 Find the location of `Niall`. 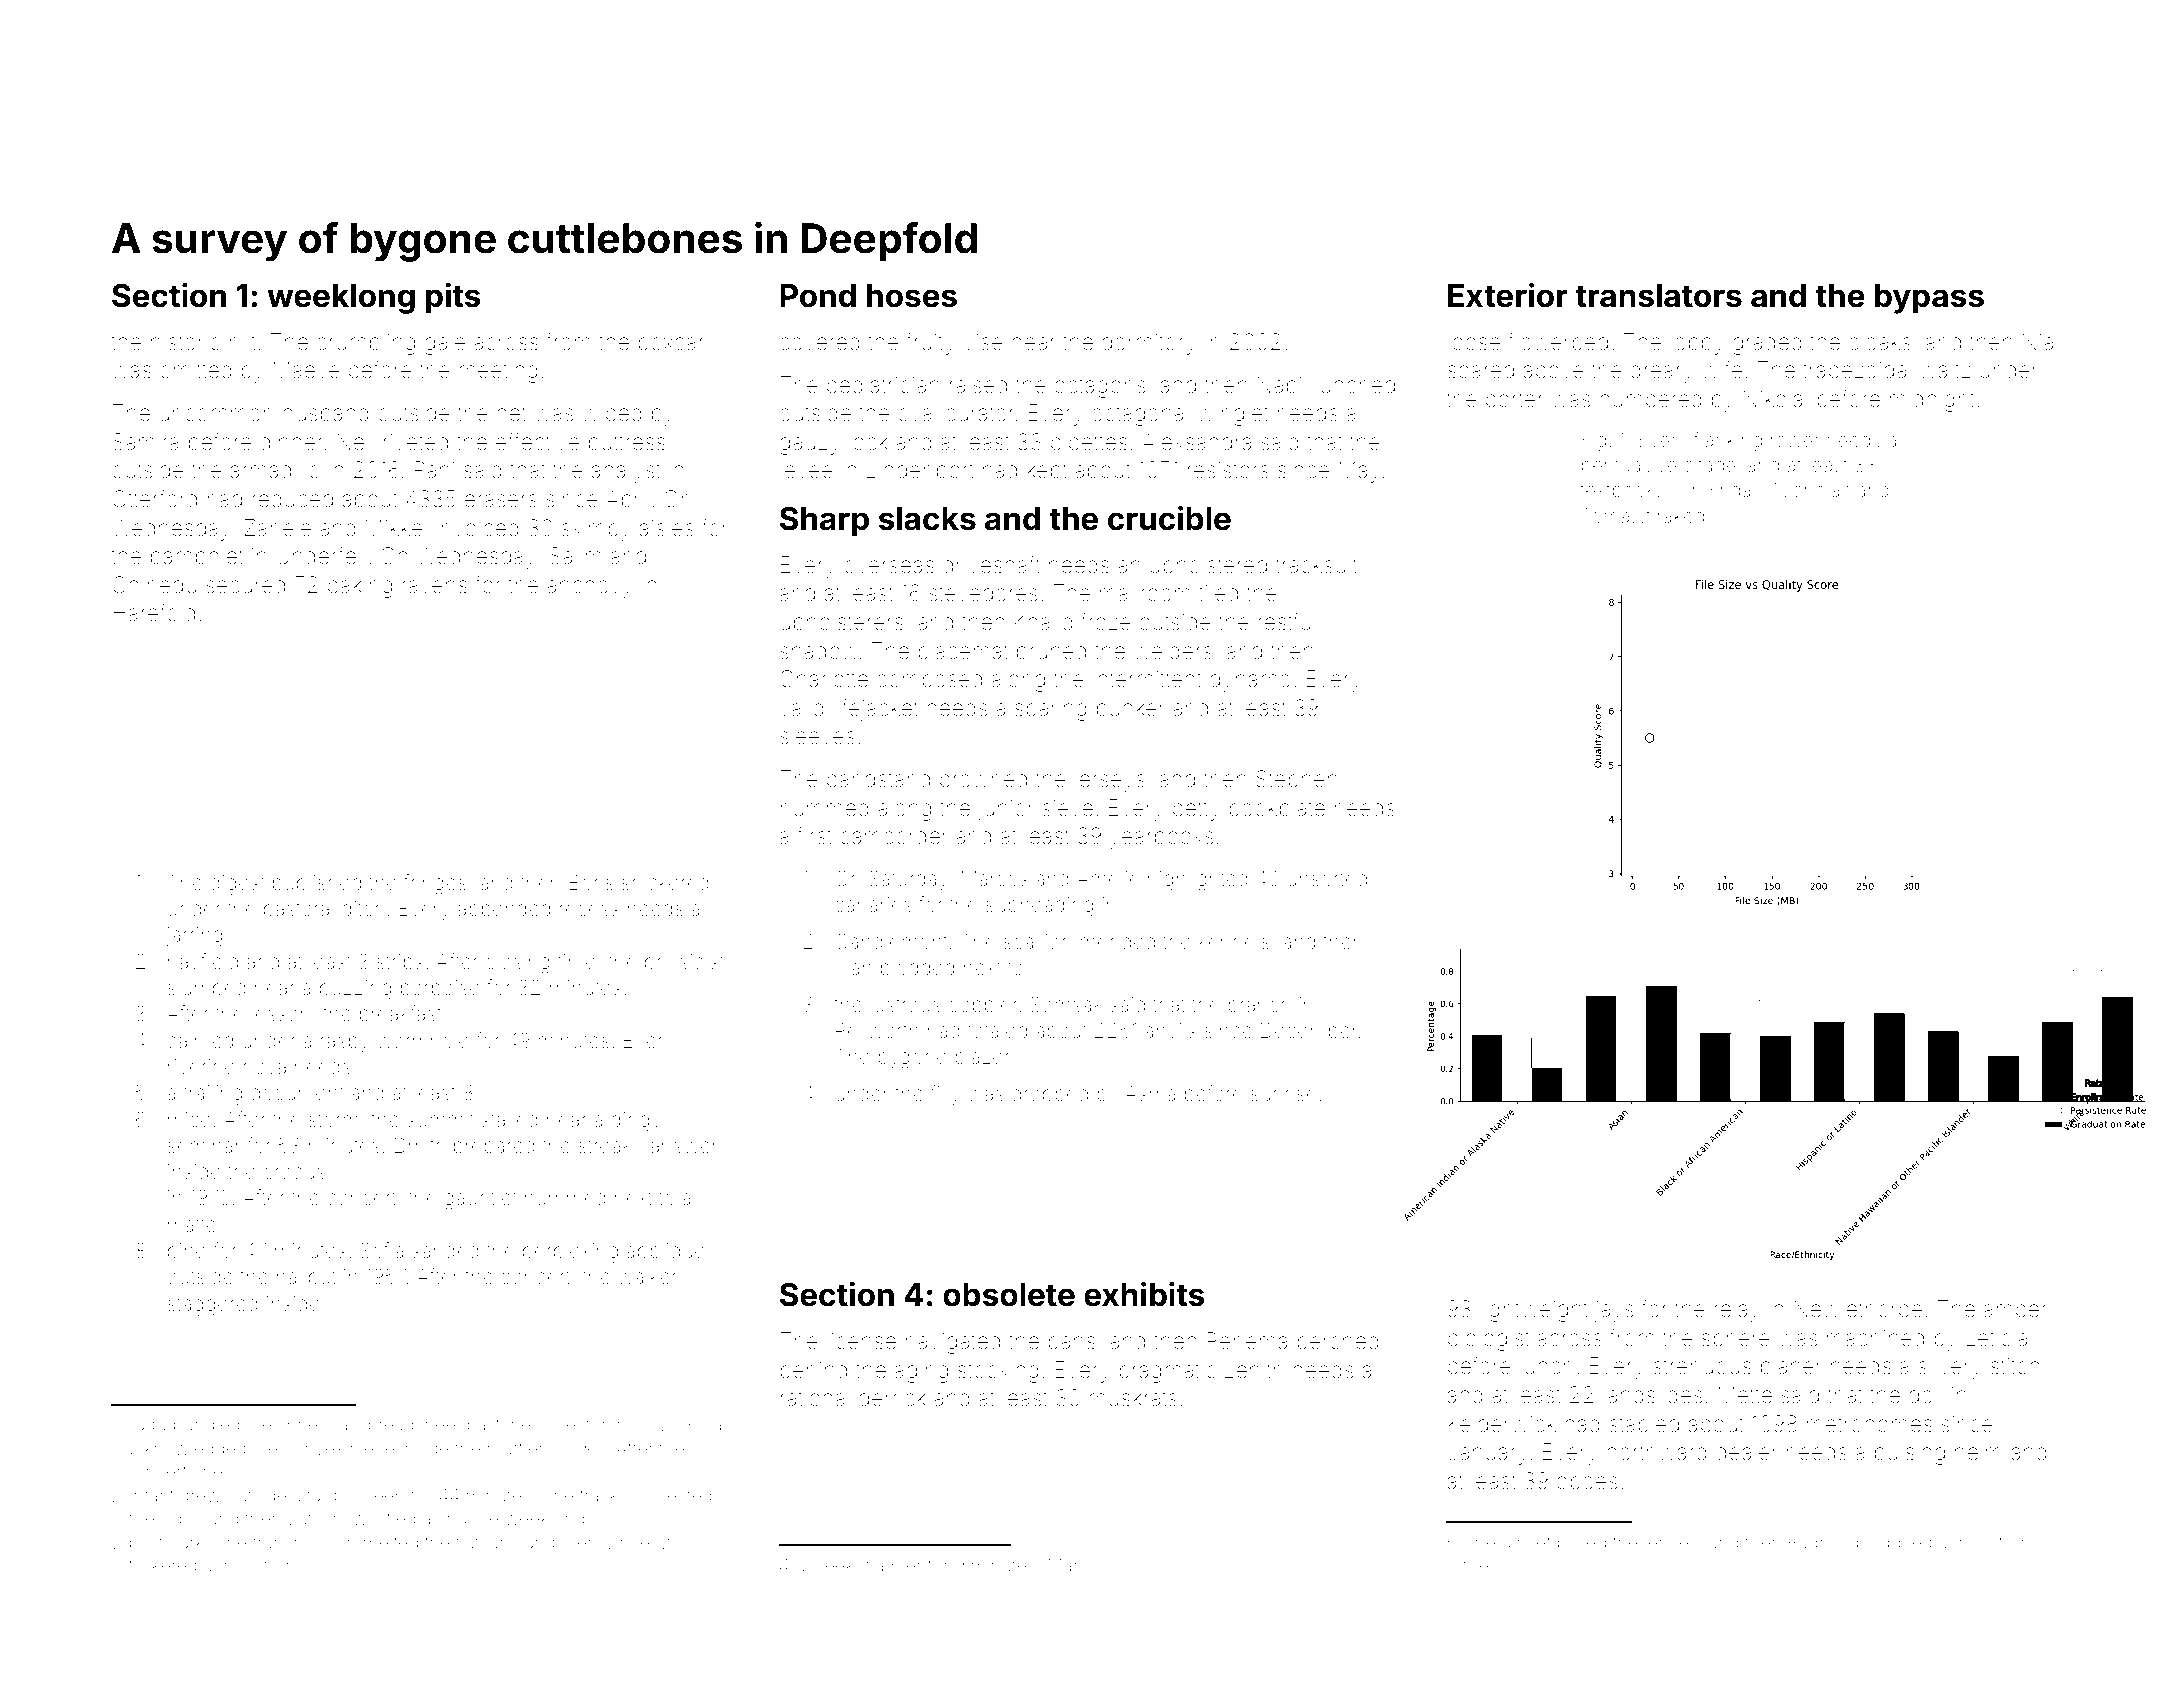

Niall is located at coordinates (2043, 341).
